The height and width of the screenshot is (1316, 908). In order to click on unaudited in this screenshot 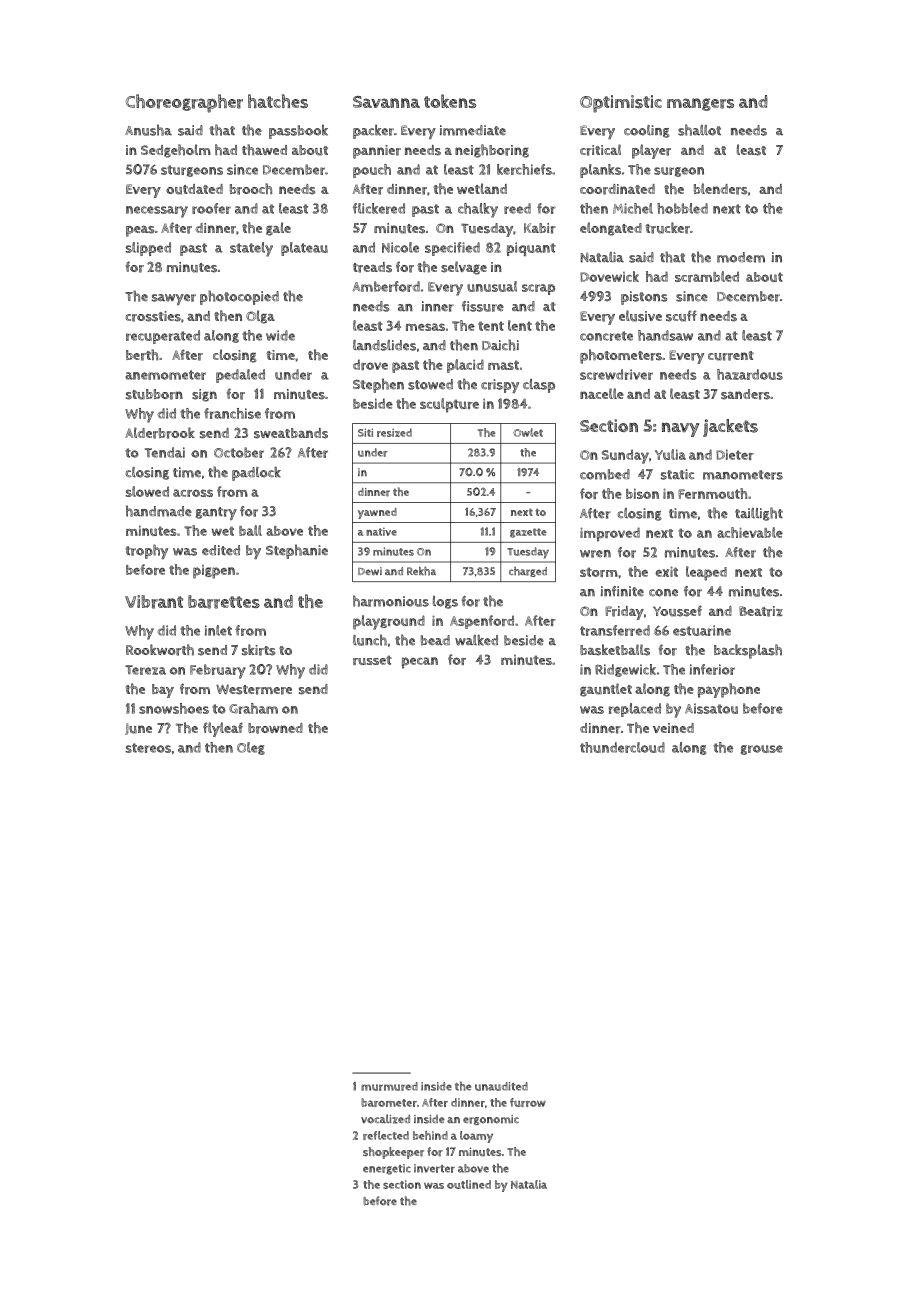, I will do `click(501, 1086)`.
